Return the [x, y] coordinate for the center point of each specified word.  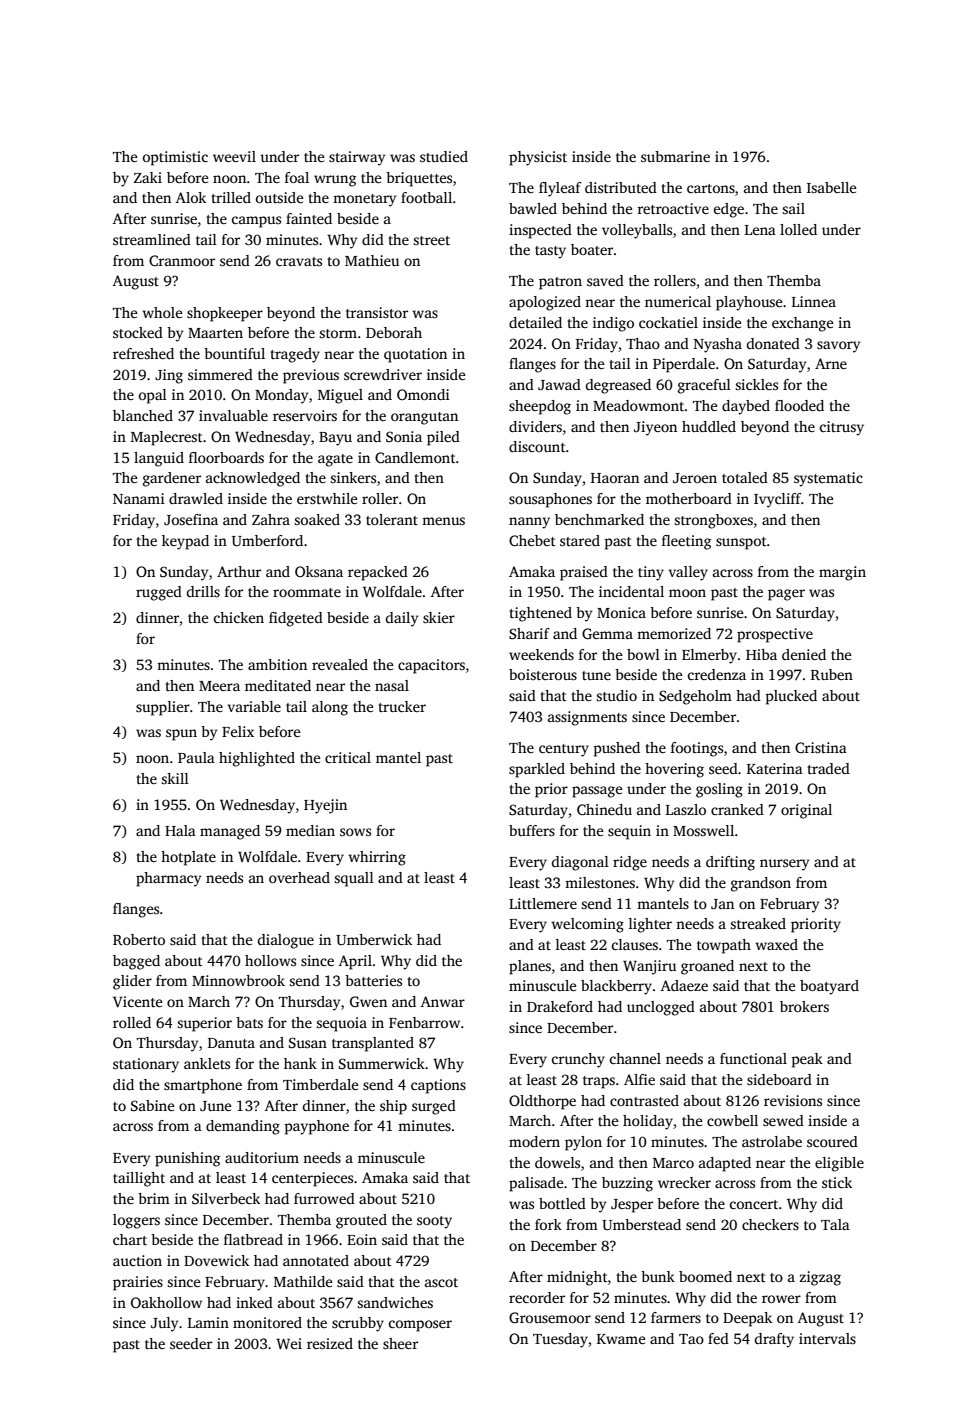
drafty [774, 1340]
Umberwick [374, 939]
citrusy [842, 428]
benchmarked [599, 519]
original [806, 811]
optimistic [175, 158]
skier [439, 617]
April [355, 962]
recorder [537, 1297]
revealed [340, 664]
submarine [675, 156]
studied [444, 156]
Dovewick [216, 1260]
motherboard [689, 498]
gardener [172, 479]
